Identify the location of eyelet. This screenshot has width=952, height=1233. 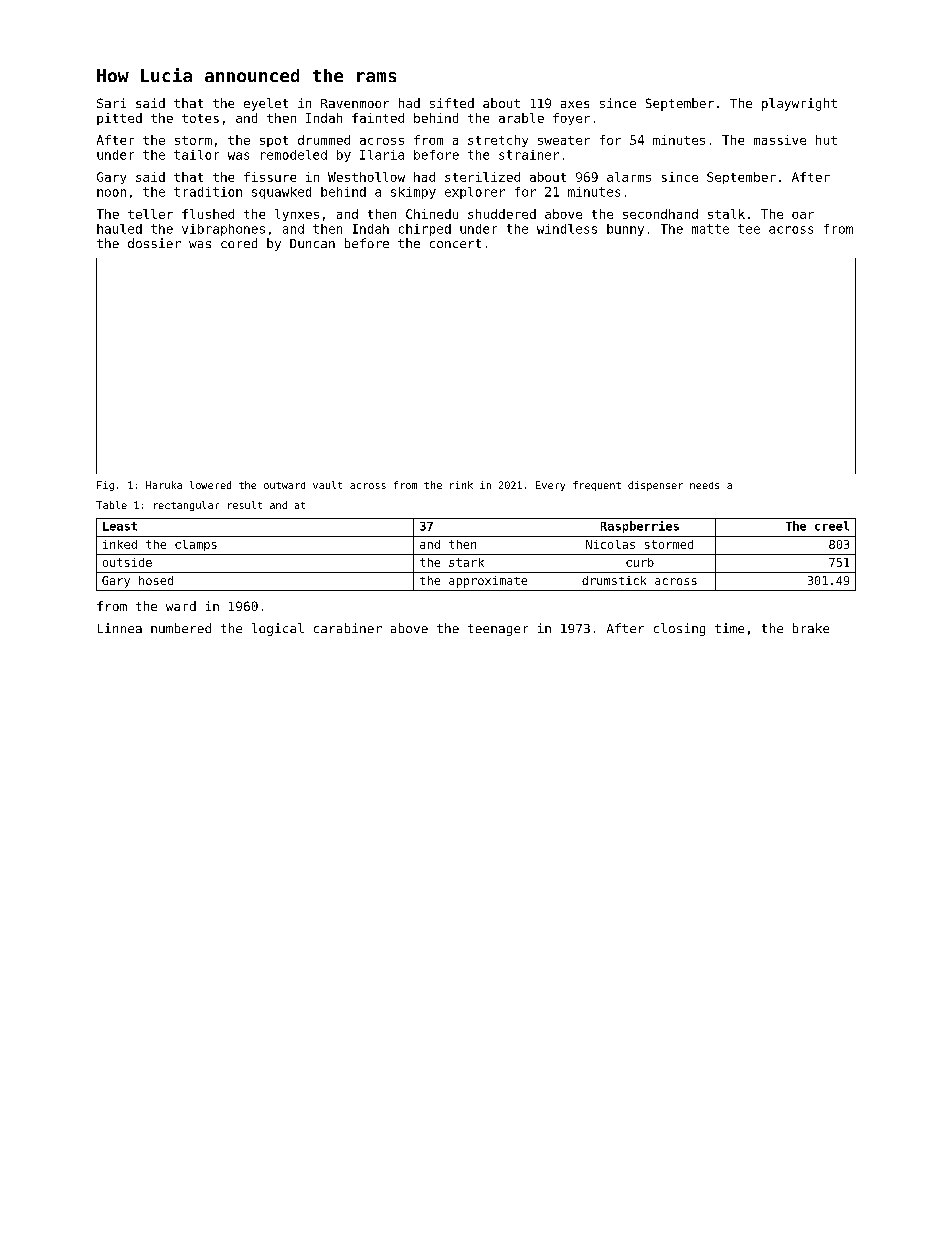
(266, 104).
